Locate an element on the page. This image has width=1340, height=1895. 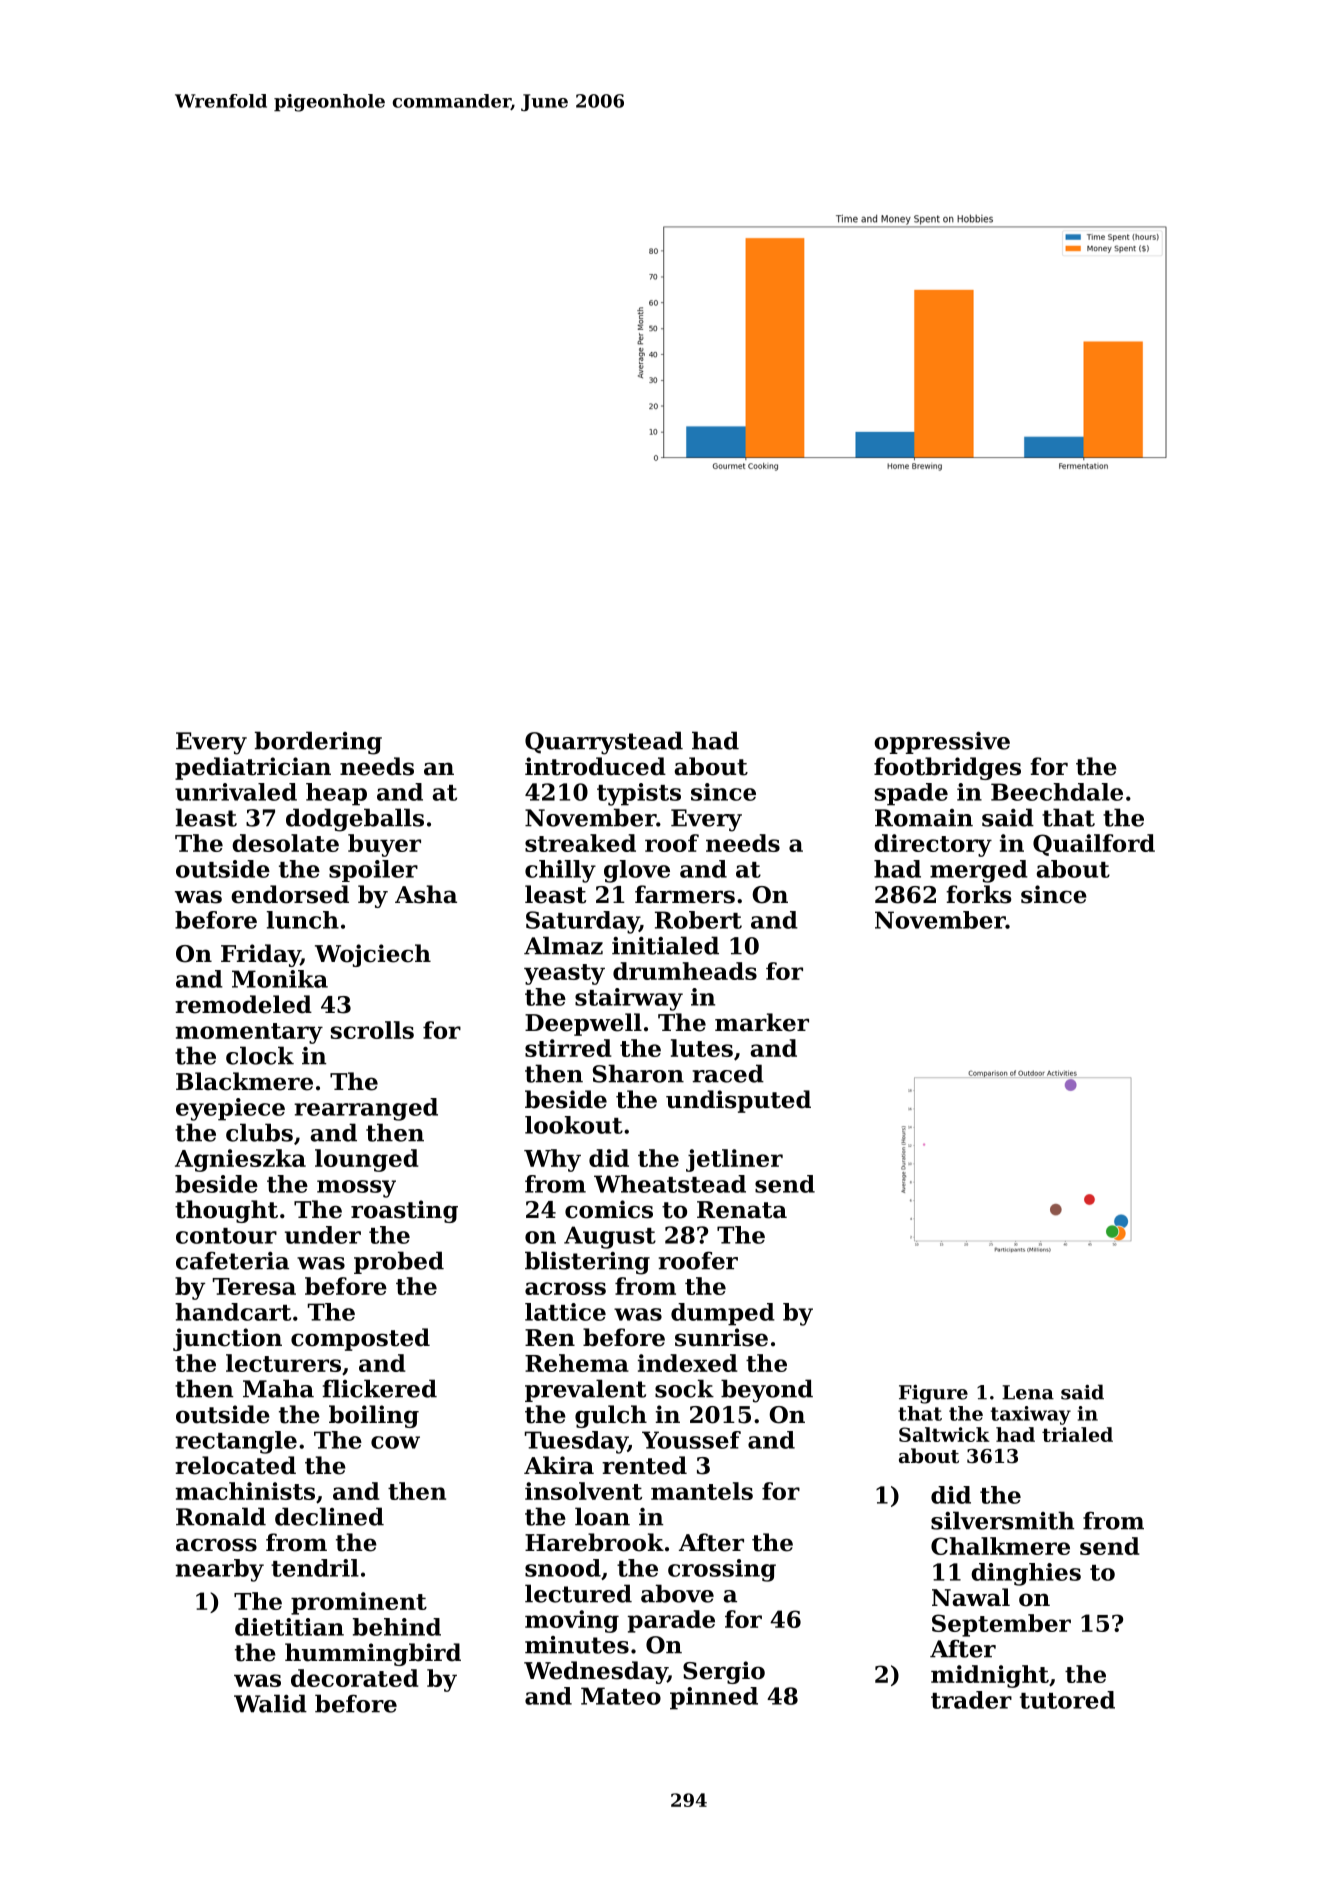
marker is located at coordinates (762, 1022).
